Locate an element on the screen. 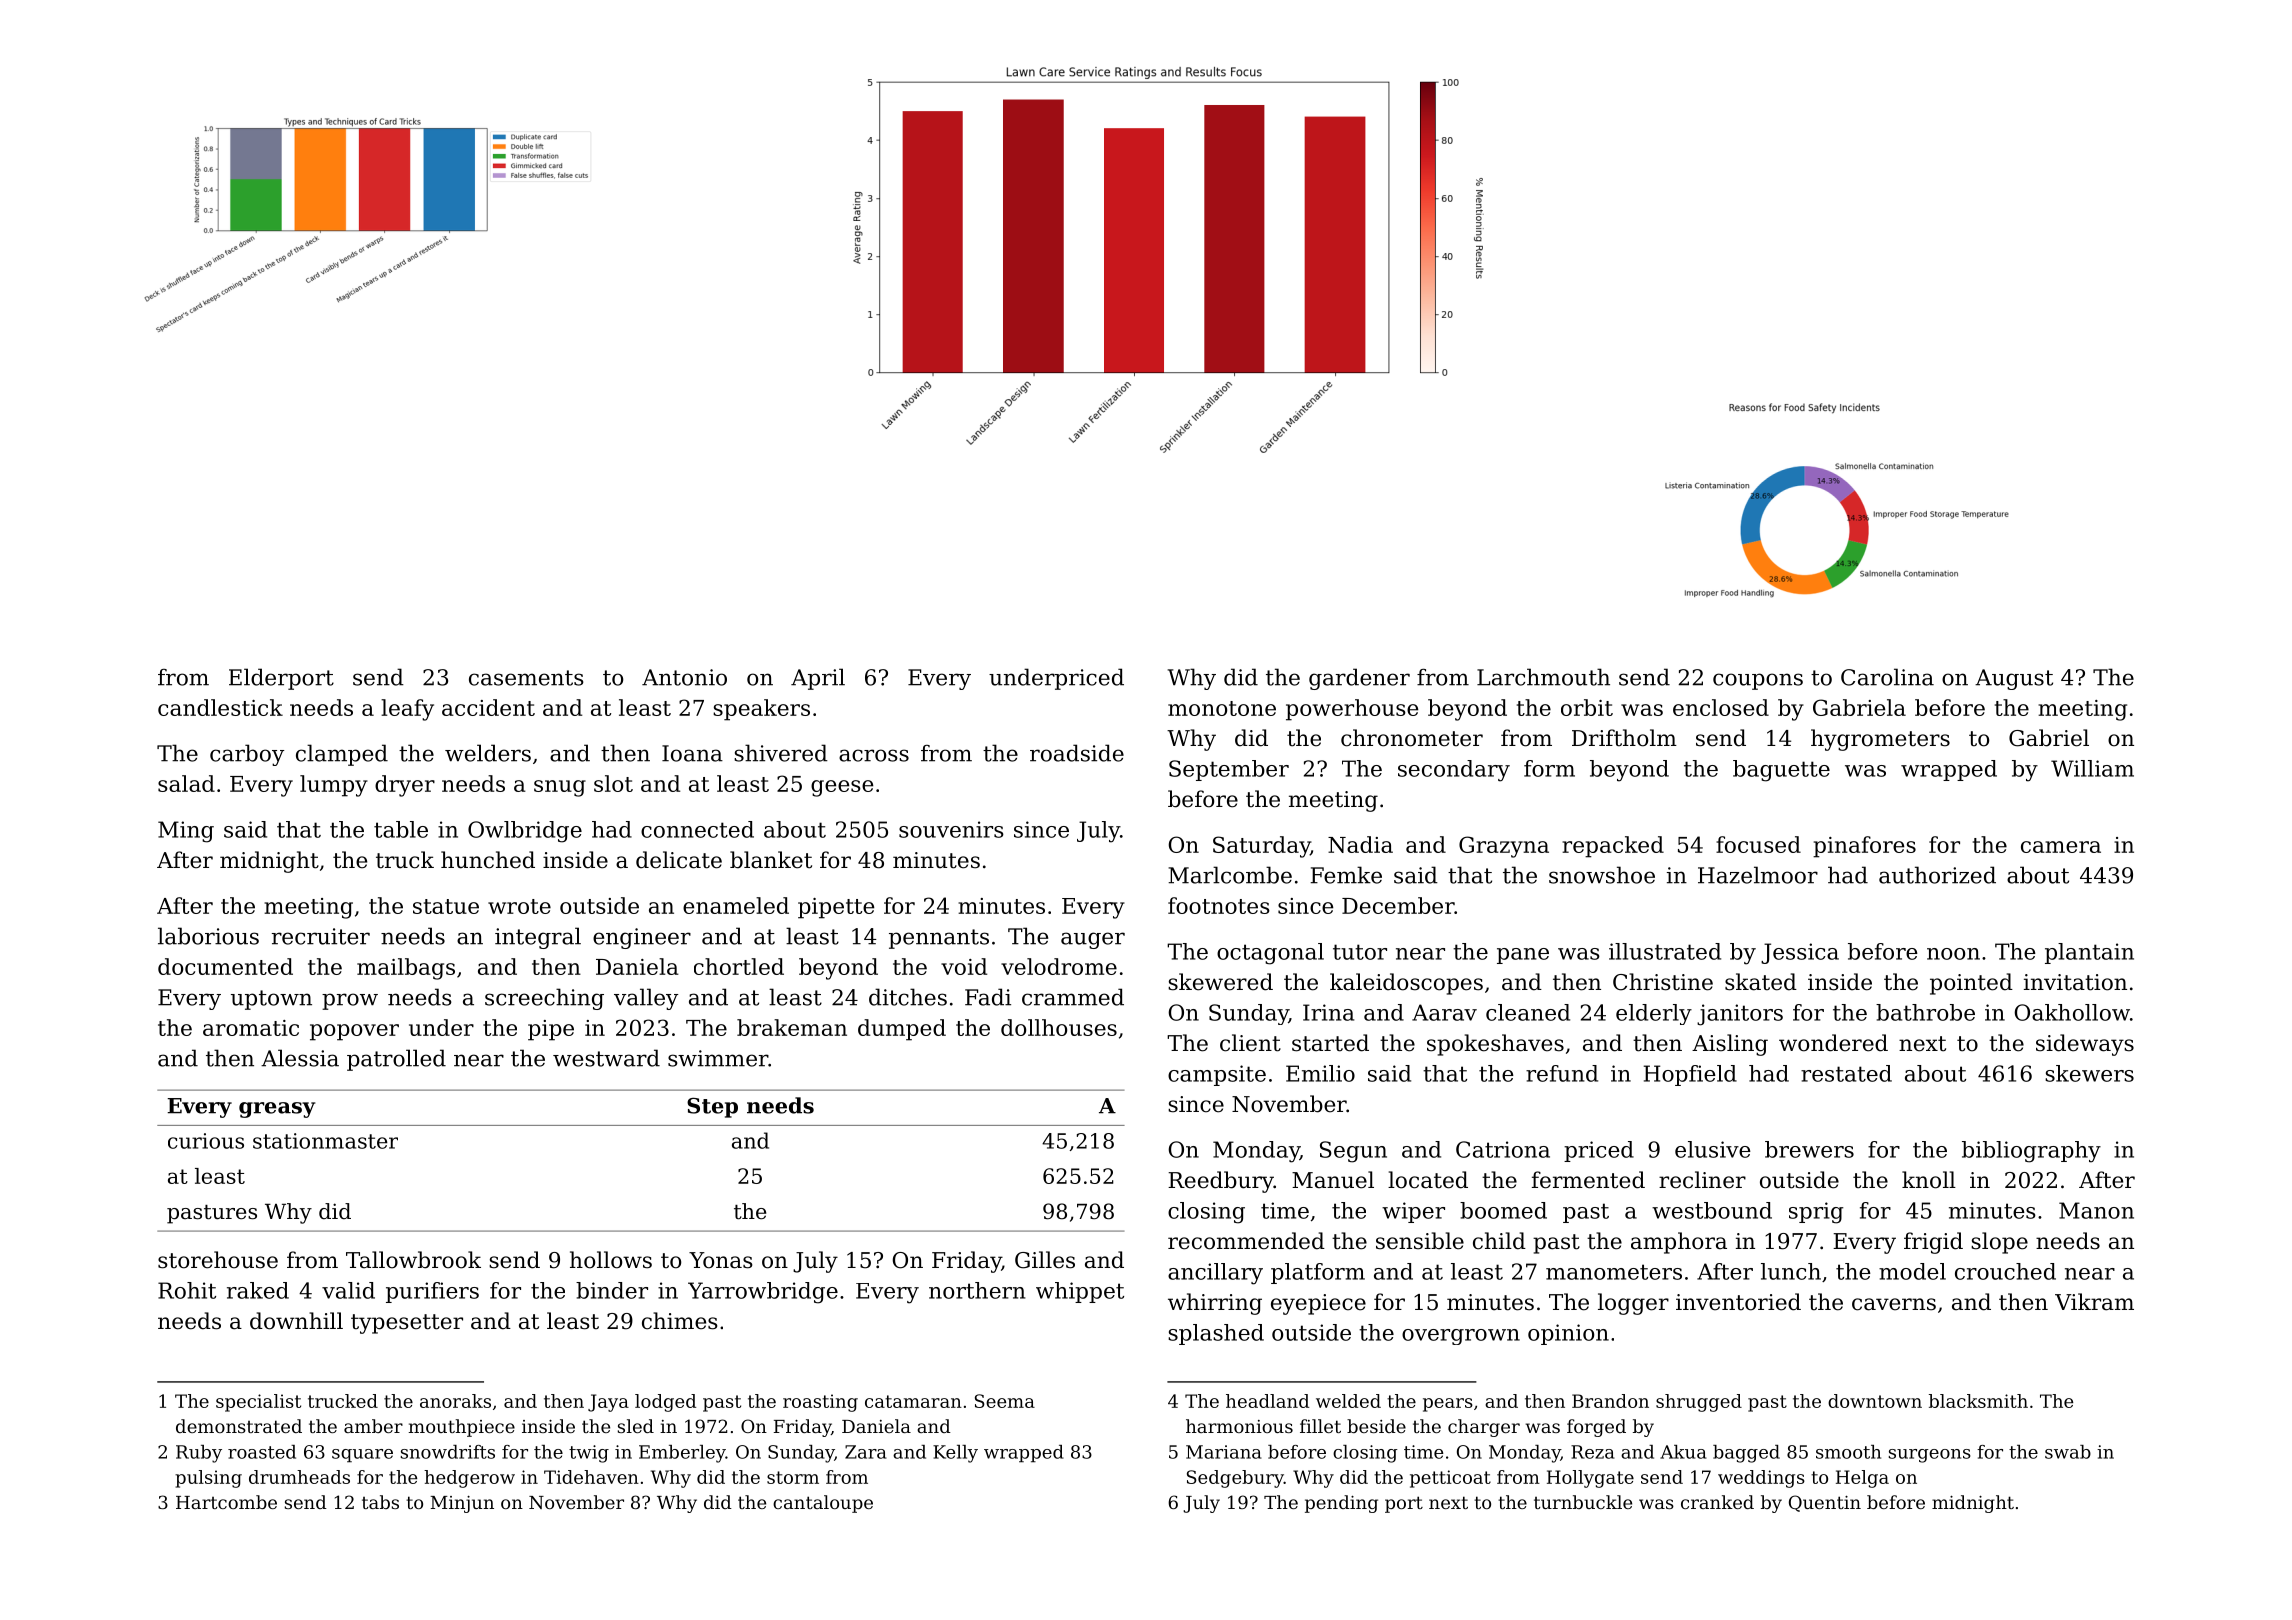 Image resolution: width=2292 pixels, height=1620 pixels. speakers is located at coordinates (761, 710).
